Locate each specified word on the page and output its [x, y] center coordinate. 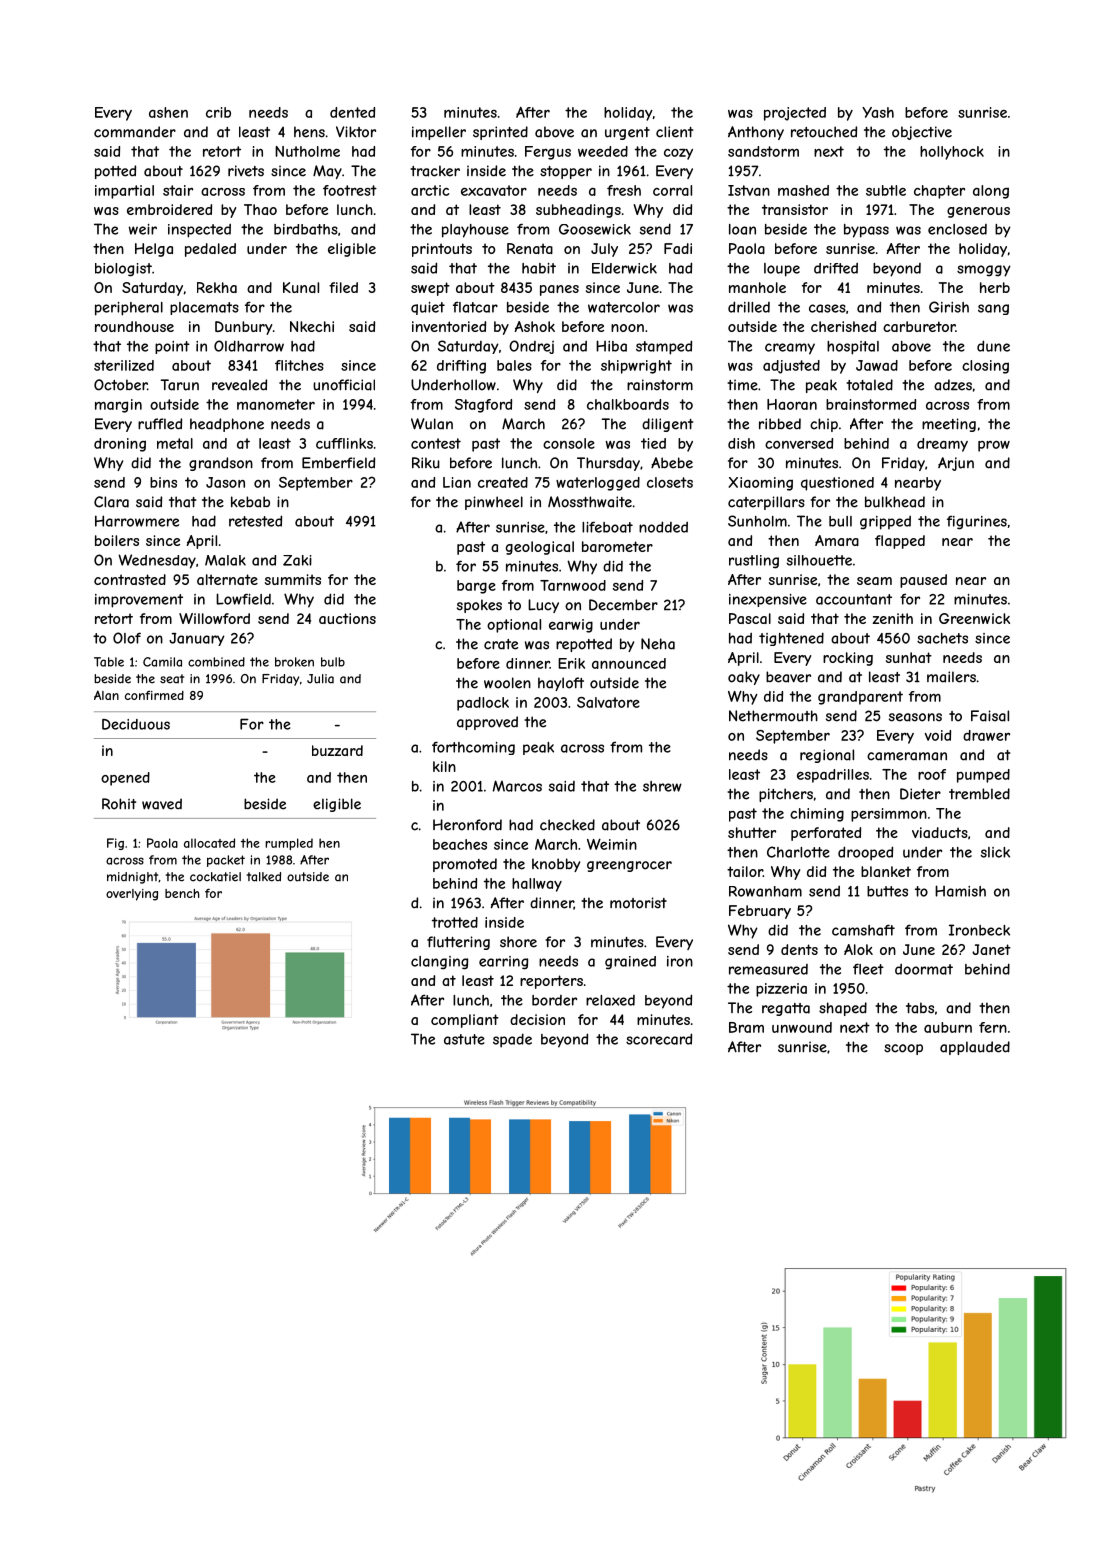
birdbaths [306, 229]
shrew [662, 786]
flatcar [475, 307]
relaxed [610, 1000]
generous [978, 212]
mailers [951, 677]
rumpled [289, 844]
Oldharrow [249, 346]
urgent [627, 133]
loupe [782, 270]
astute [464, 1039]
